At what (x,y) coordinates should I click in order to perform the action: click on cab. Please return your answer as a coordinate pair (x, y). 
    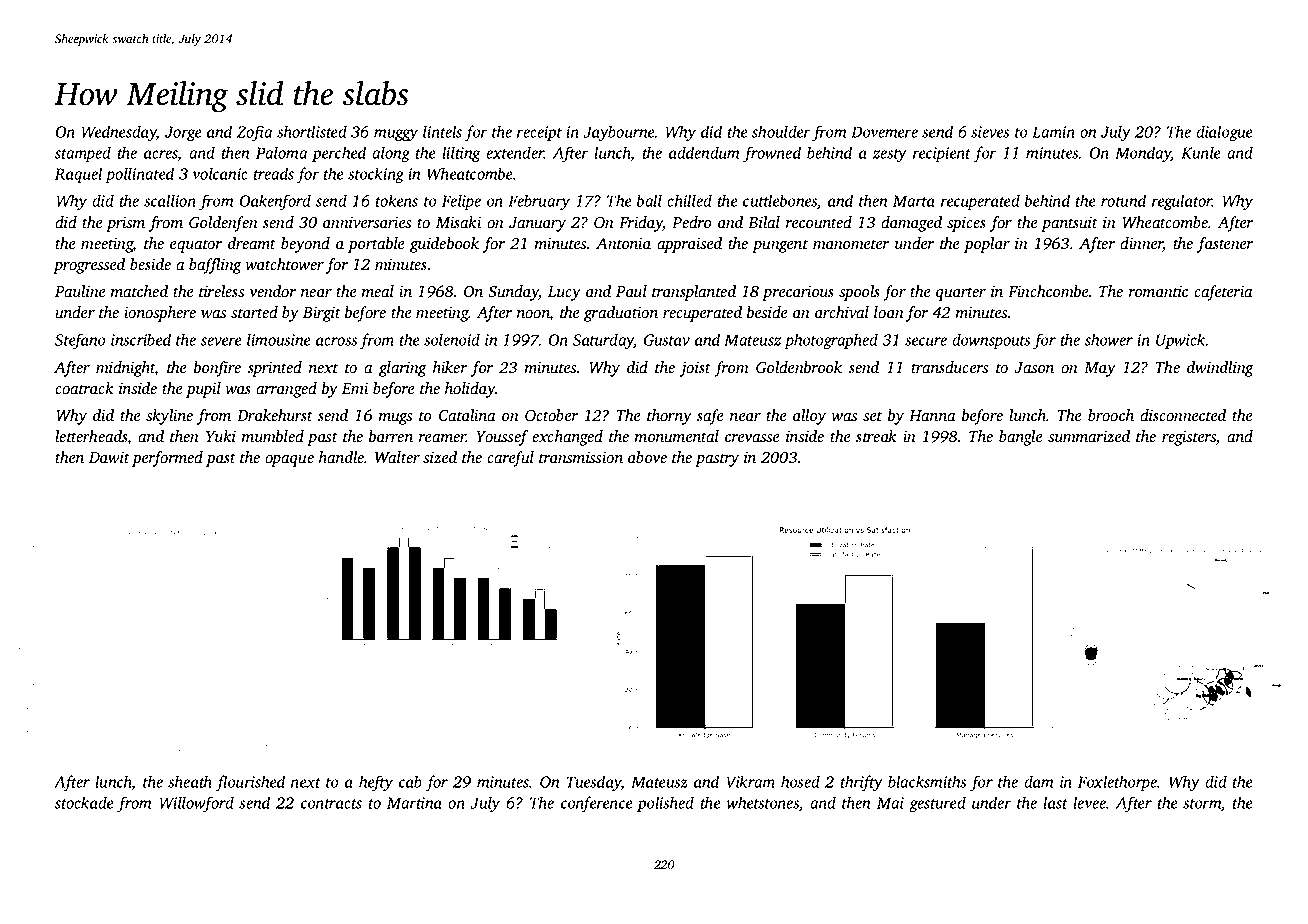
    Looking at the image, I should click on (410, 781).
